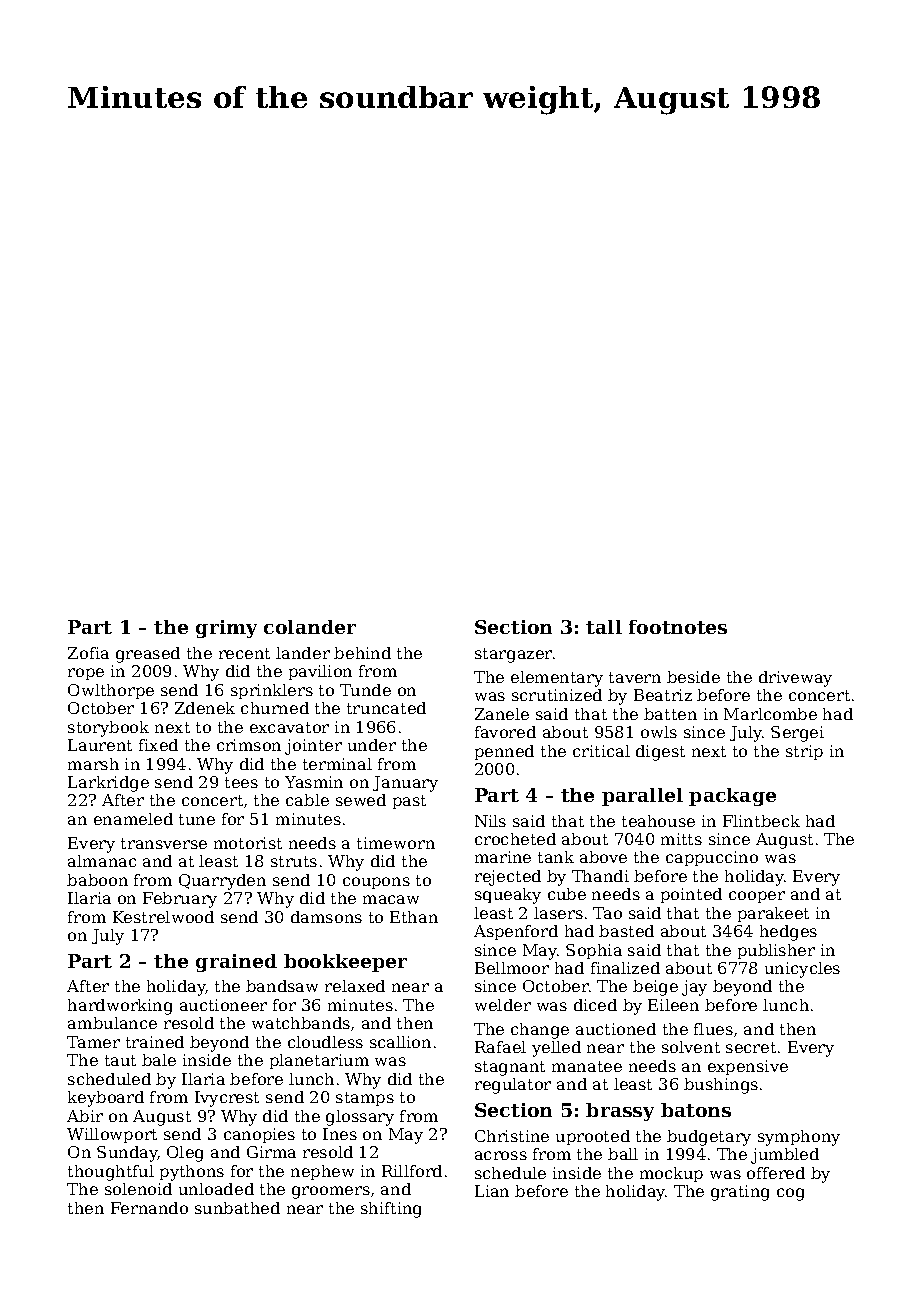  Describe the element at coordinates (504, 752) in the screenshot. I see `penned` at that location.
